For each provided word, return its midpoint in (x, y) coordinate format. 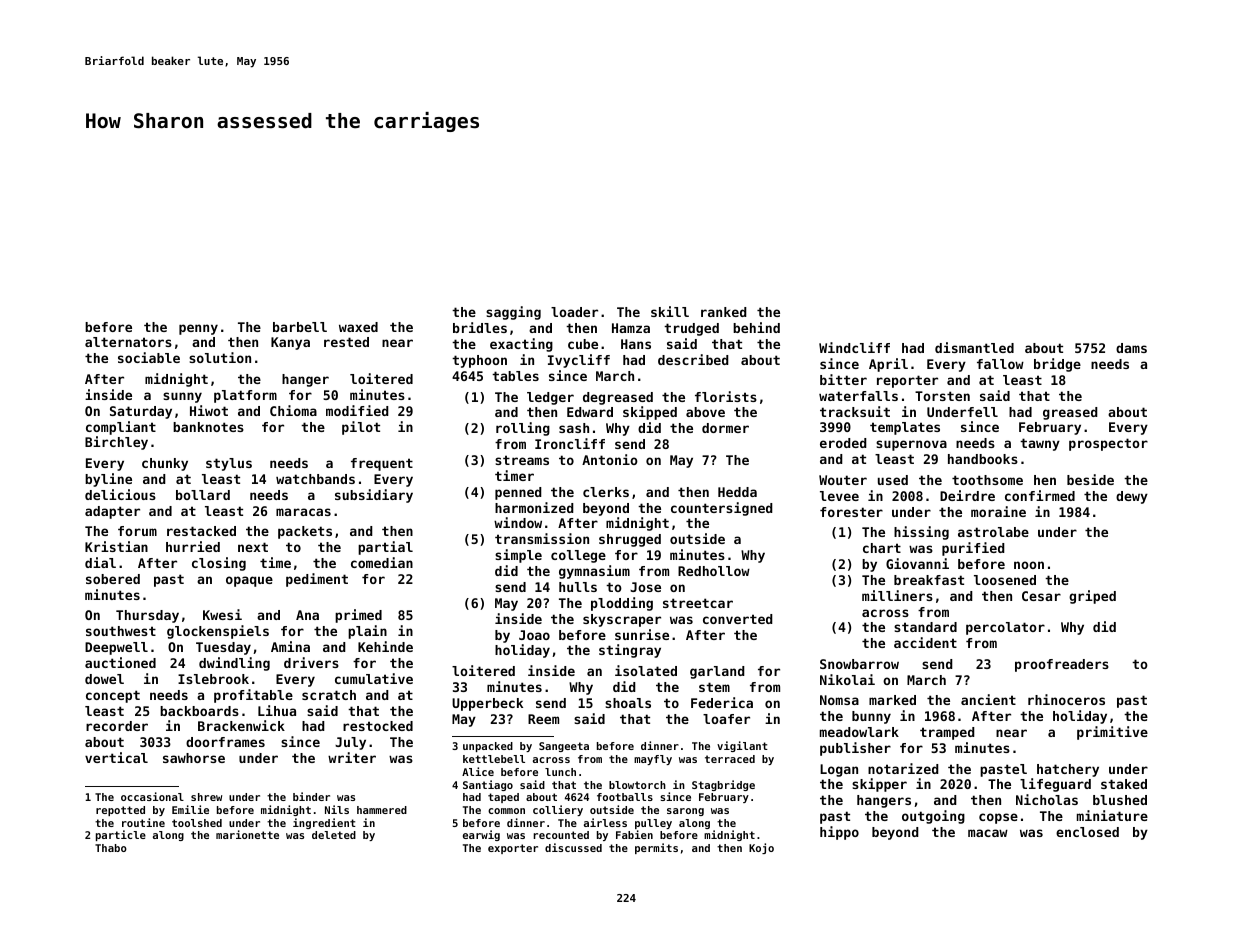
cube (583, 344)
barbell (300, 327)
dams (1131, 348)
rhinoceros (1066, 699)
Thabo (111, 848)
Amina (290, 646)
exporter (513, 849)
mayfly (653, 760)
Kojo (761, 848)
